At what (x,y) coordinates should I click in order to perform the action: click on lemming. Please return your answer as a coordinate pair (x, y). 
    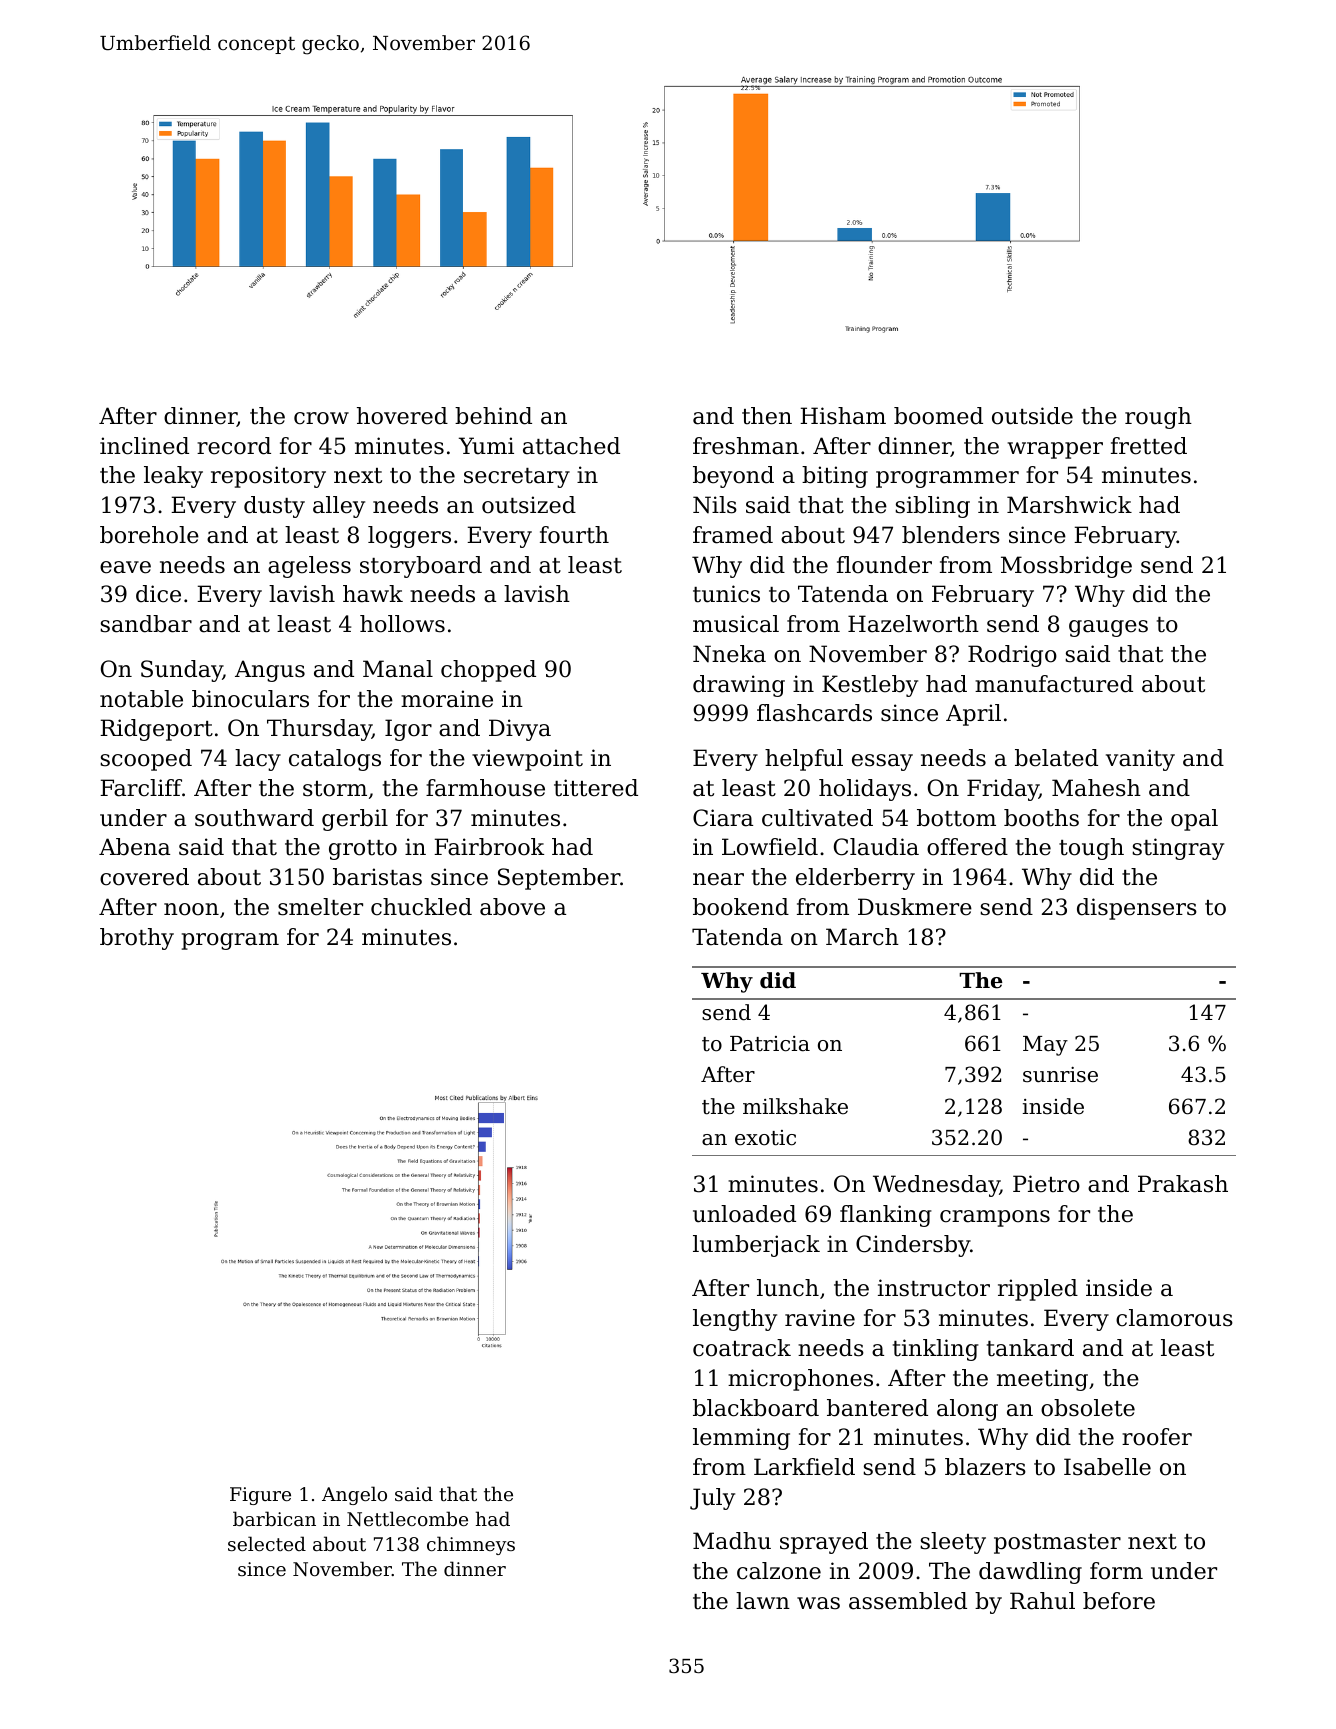
    Looking at the image, I should click on (741, 1439).
